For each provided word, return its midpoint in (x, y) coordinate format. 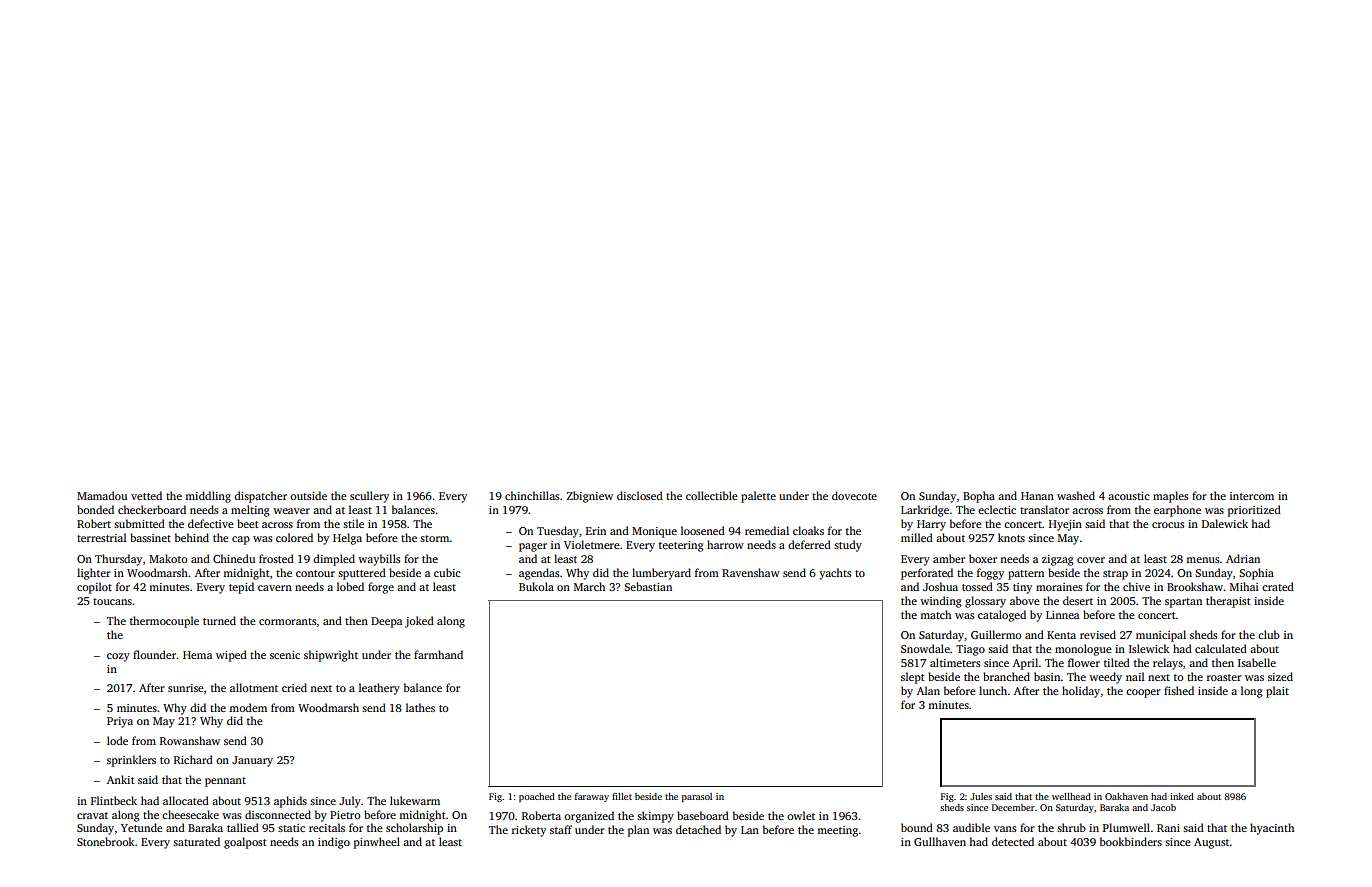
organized (589, 817)
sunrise (186, 688)
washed (1076, 495)
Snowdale (925, 648)
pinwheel (377, 843)
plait (1277, 692)
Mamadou (102, 495)
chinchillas (532, 495)
